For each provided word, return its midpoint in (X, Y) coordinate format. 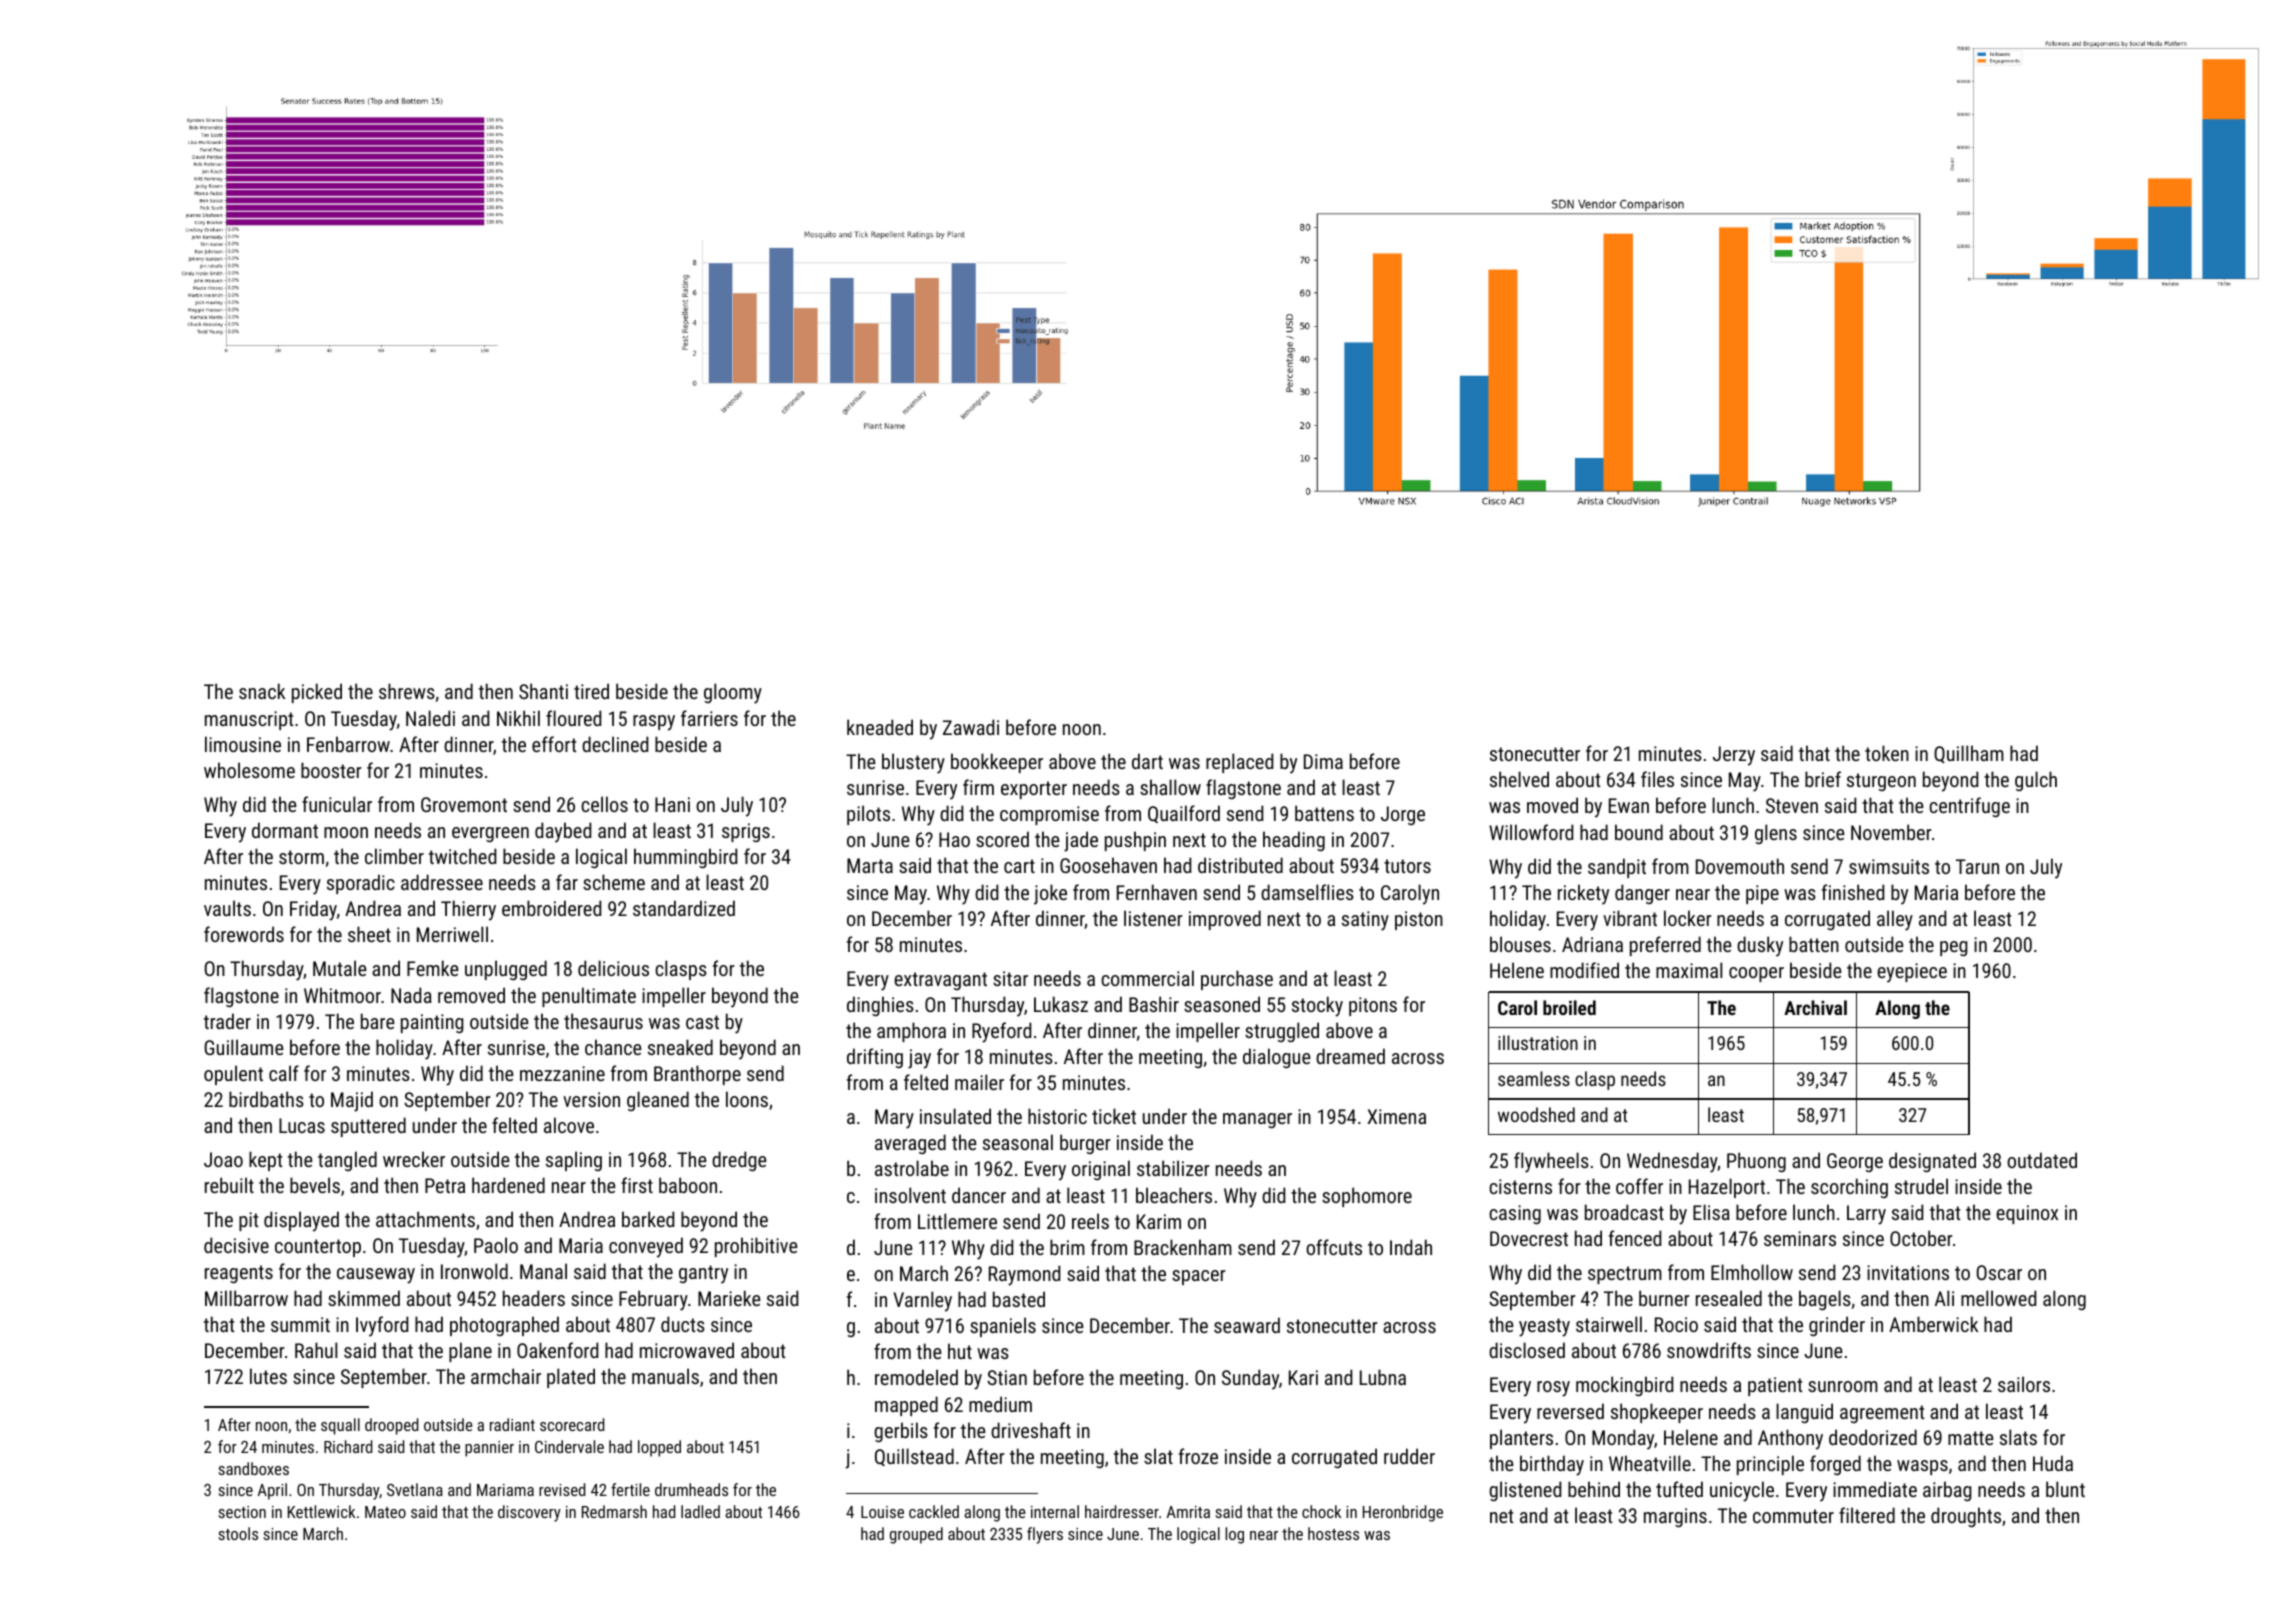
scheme (614, 882)
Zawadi (971, 727)
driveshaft (1031, 1430)
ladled (700, 1511)
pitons (1373, 1006)
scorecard (572, 1424)
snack (262, 691)
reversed (1570, 1411)
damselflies (1307, 892)
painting (432, 1023)
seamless (1534, 1078)
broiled (1569, 1007)
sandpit (1617, 868)
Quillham (1969, 754)
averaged (910, 1144)
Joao (223, 1159)
